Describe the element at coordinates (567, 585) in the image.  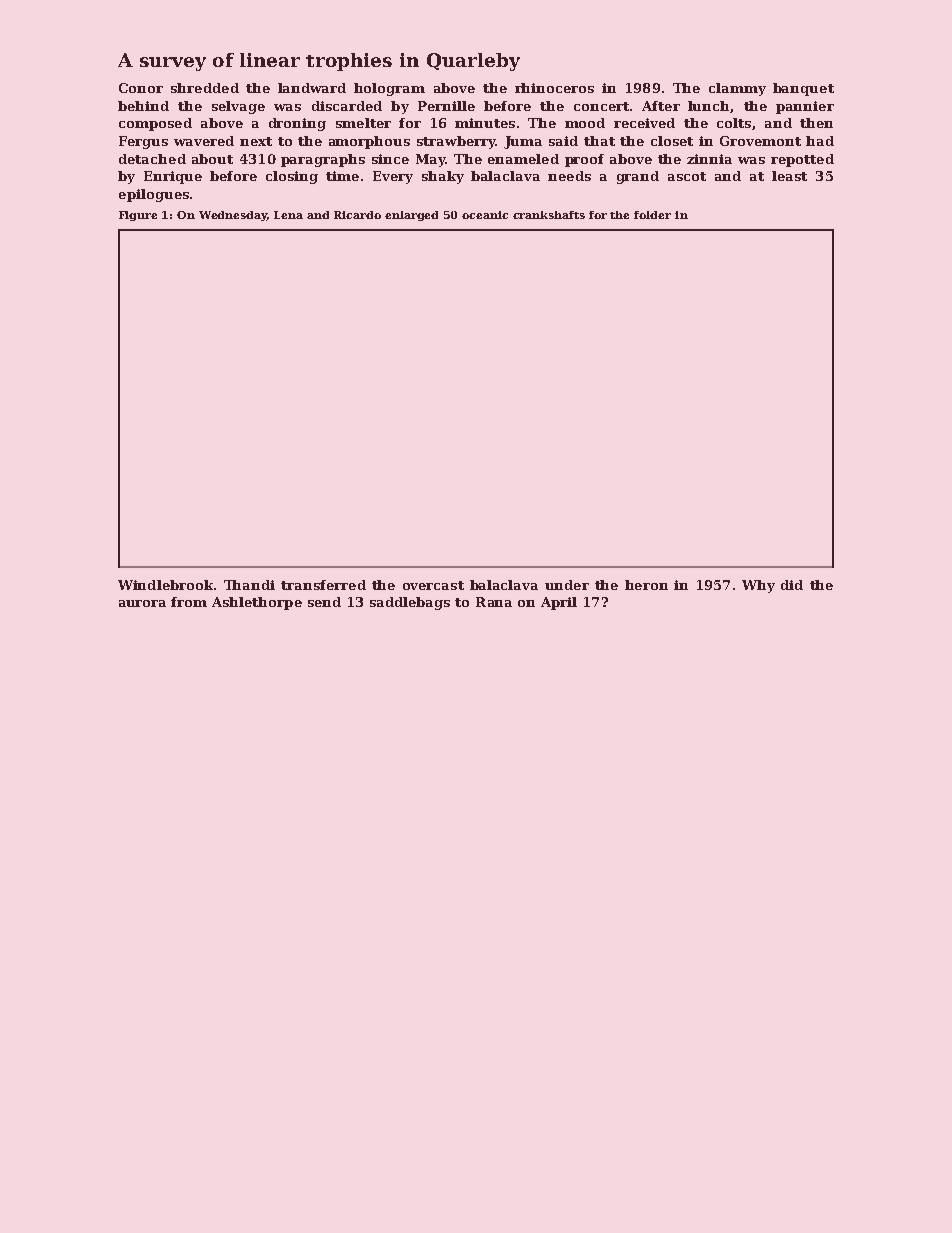
I see `under` at that location.
